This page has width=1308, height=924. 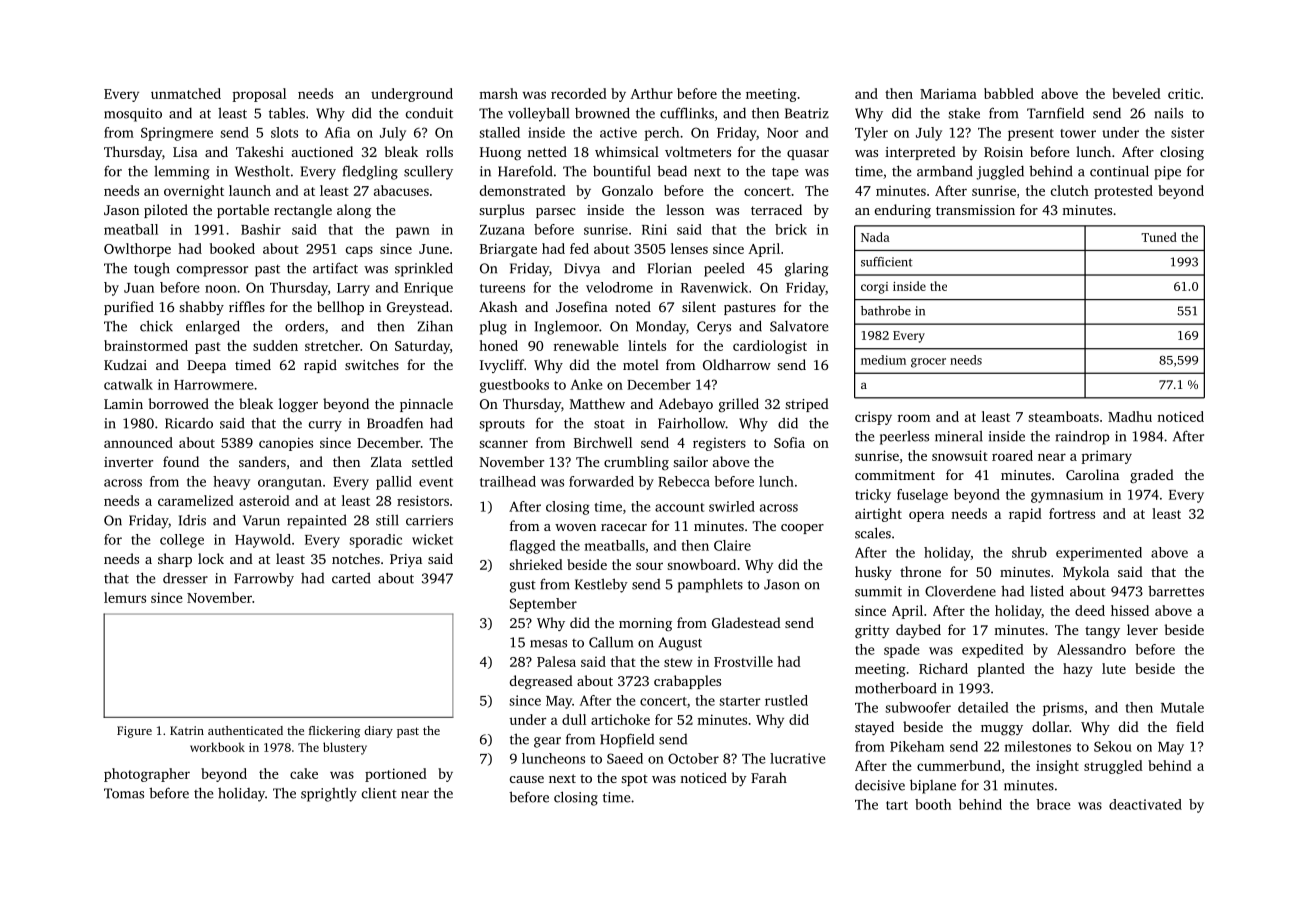 I want to click on mesas, so click(x=548, y=644).
